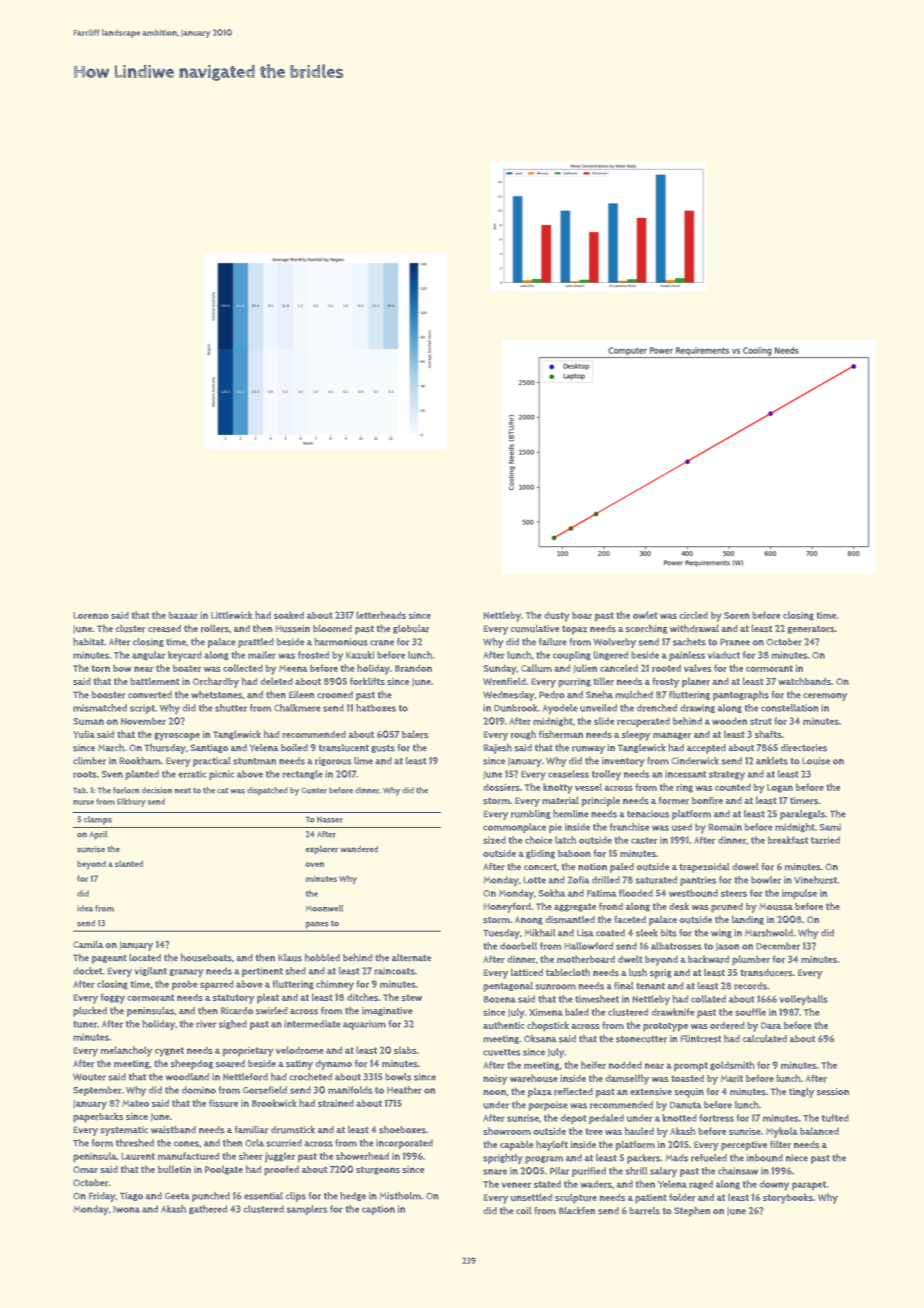 This screenshot has height=1308, width=924. I want to click on punched, so click(211, 1197).
